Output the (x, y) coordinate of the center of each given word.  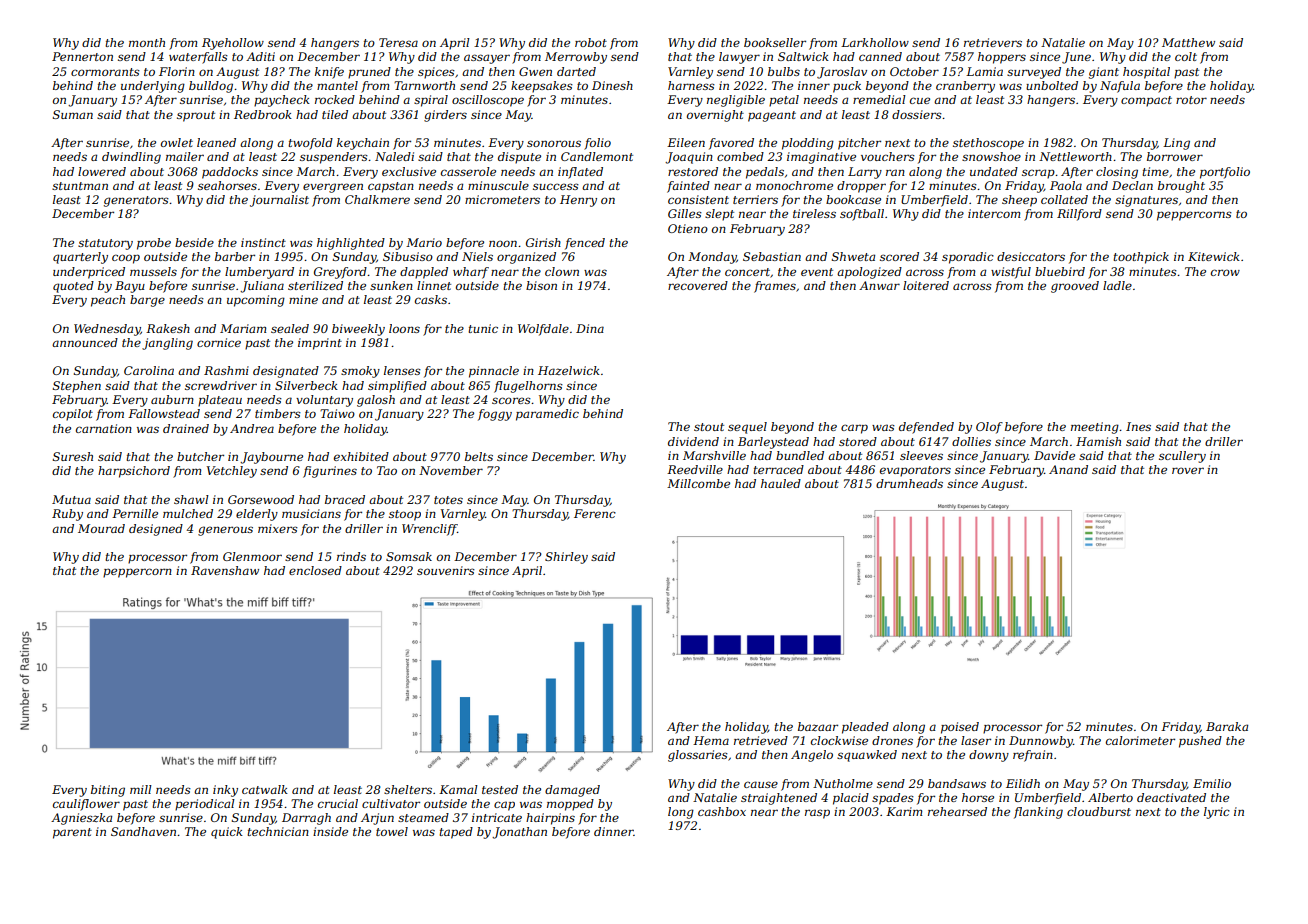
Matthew (1188, 42)
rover (1188, 470)
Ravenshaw (225, 570)
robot (591, 42)
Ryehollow (233, 44)
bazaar (818, 726)
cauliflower (86, 805)
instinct (263, 242)
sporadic (968, 258)
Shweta (853, 256)
